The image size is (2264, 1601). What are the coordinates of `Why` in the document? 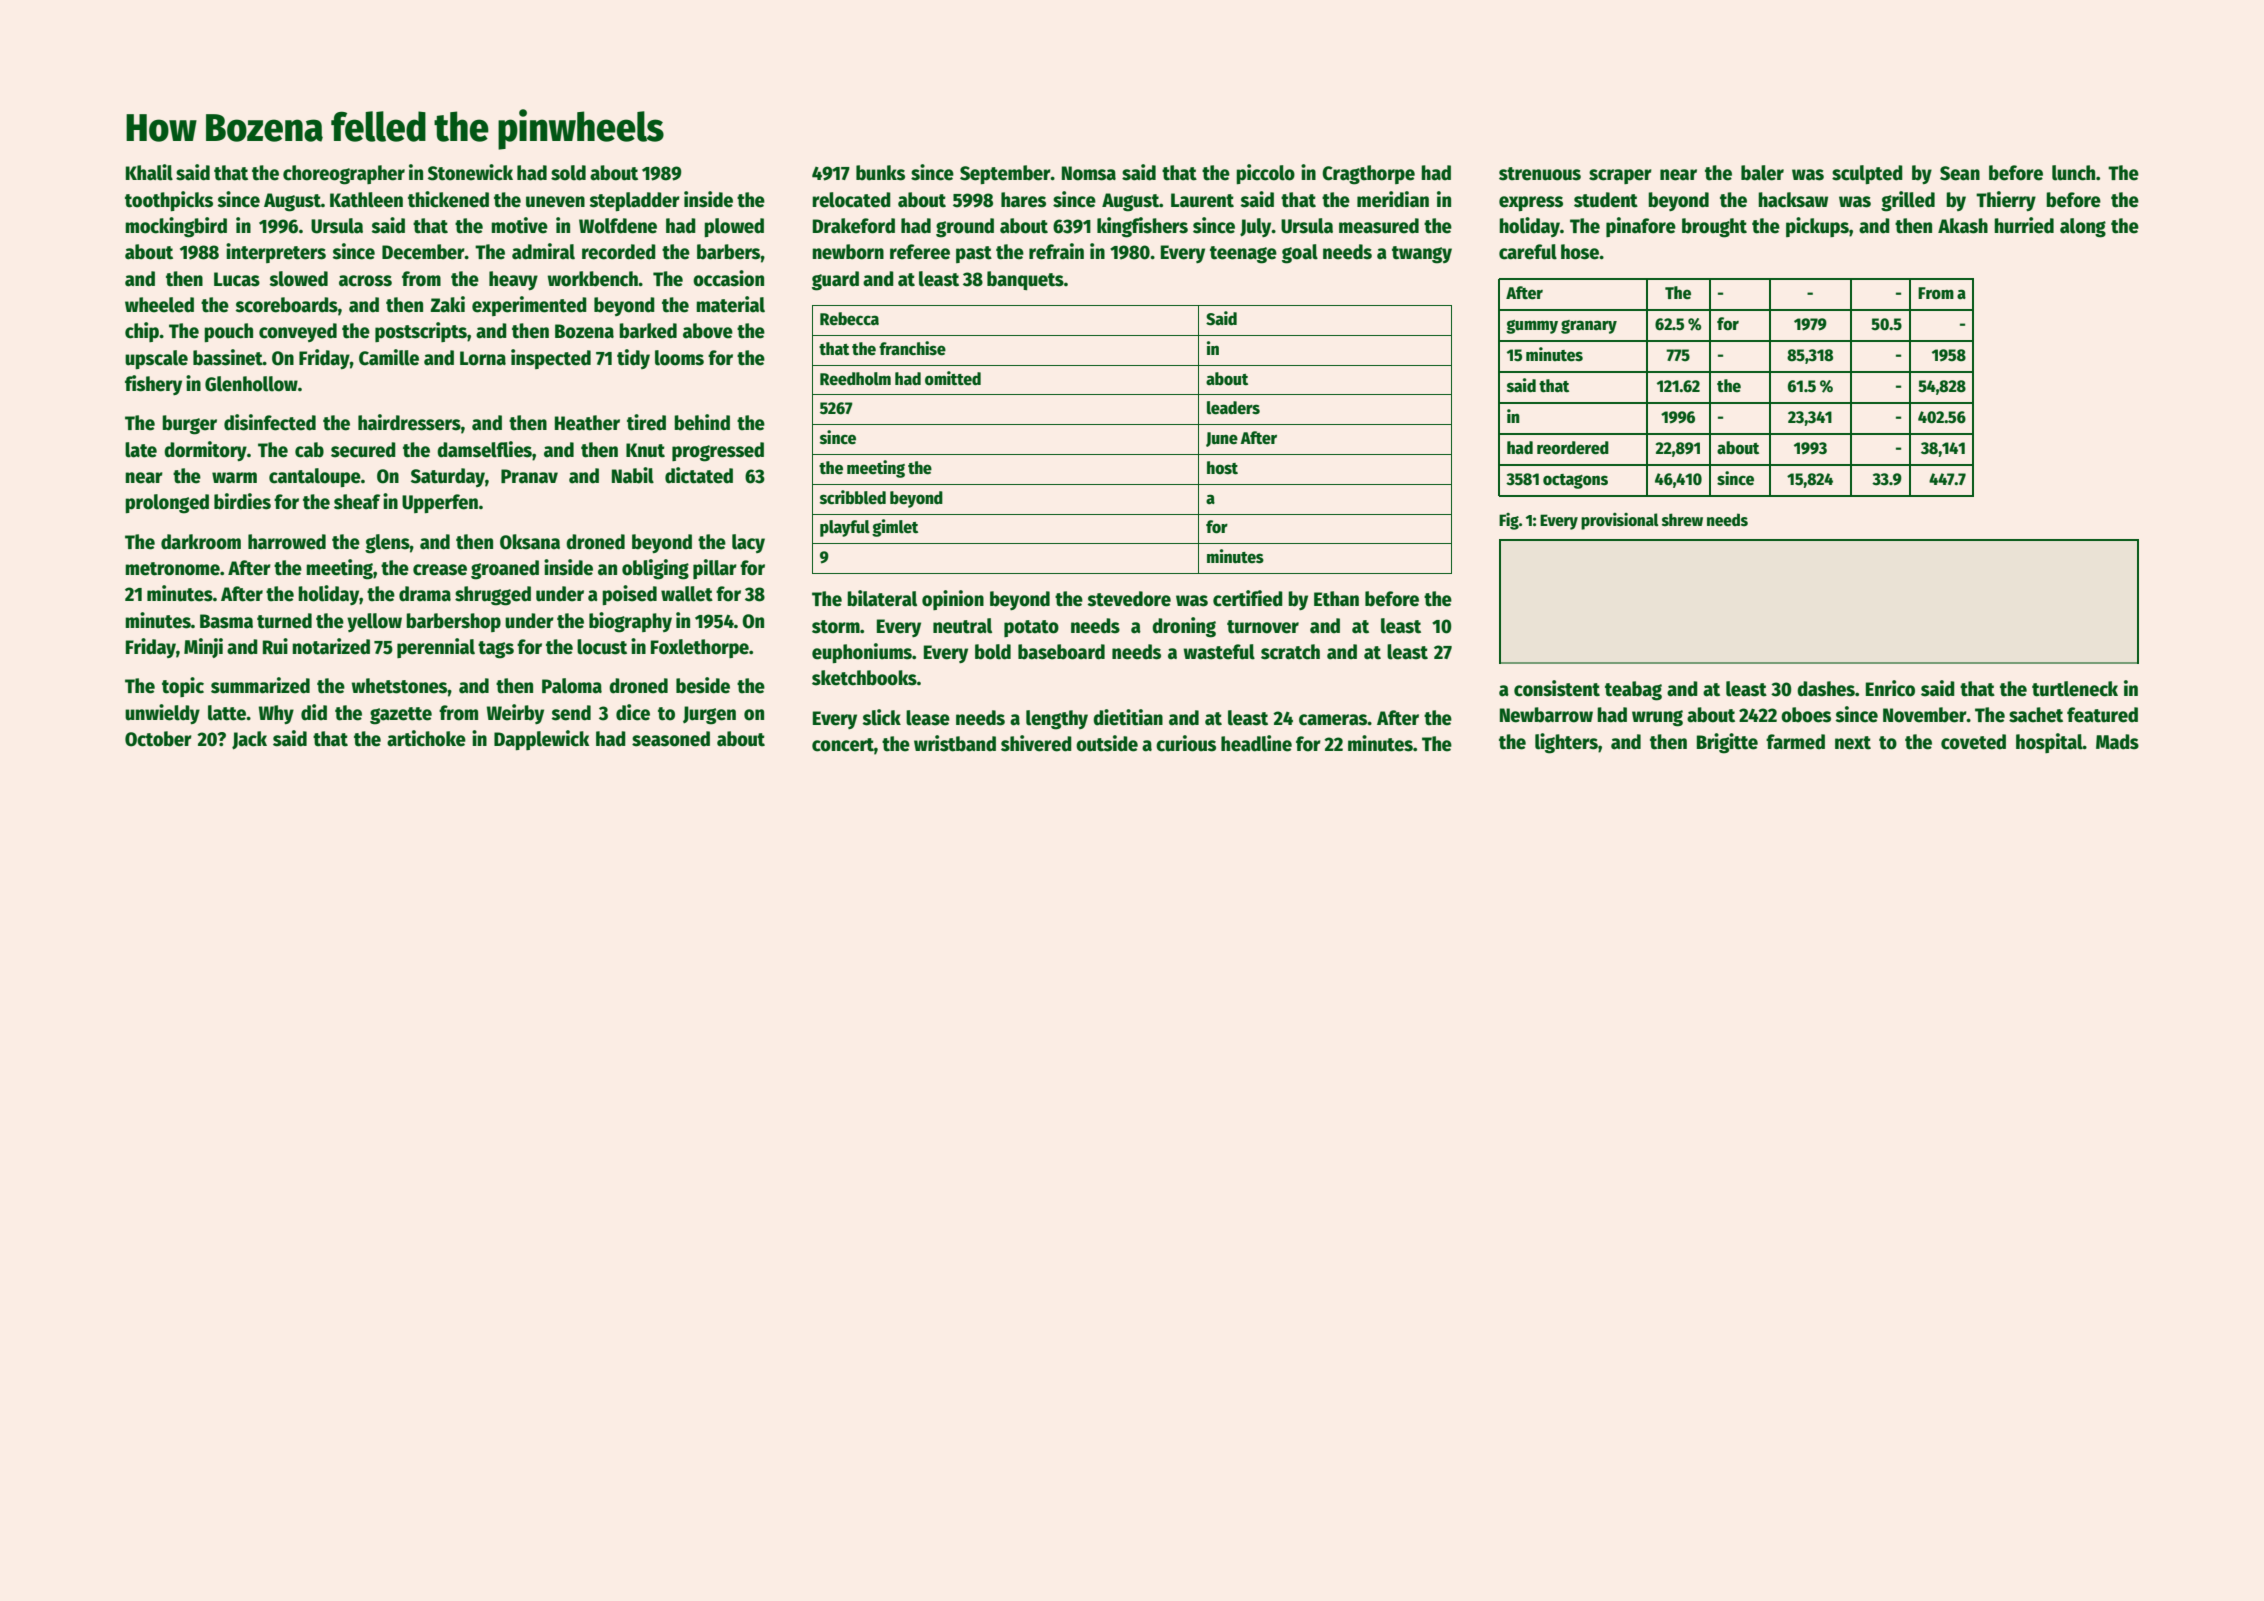 It's located at (276, 714).
